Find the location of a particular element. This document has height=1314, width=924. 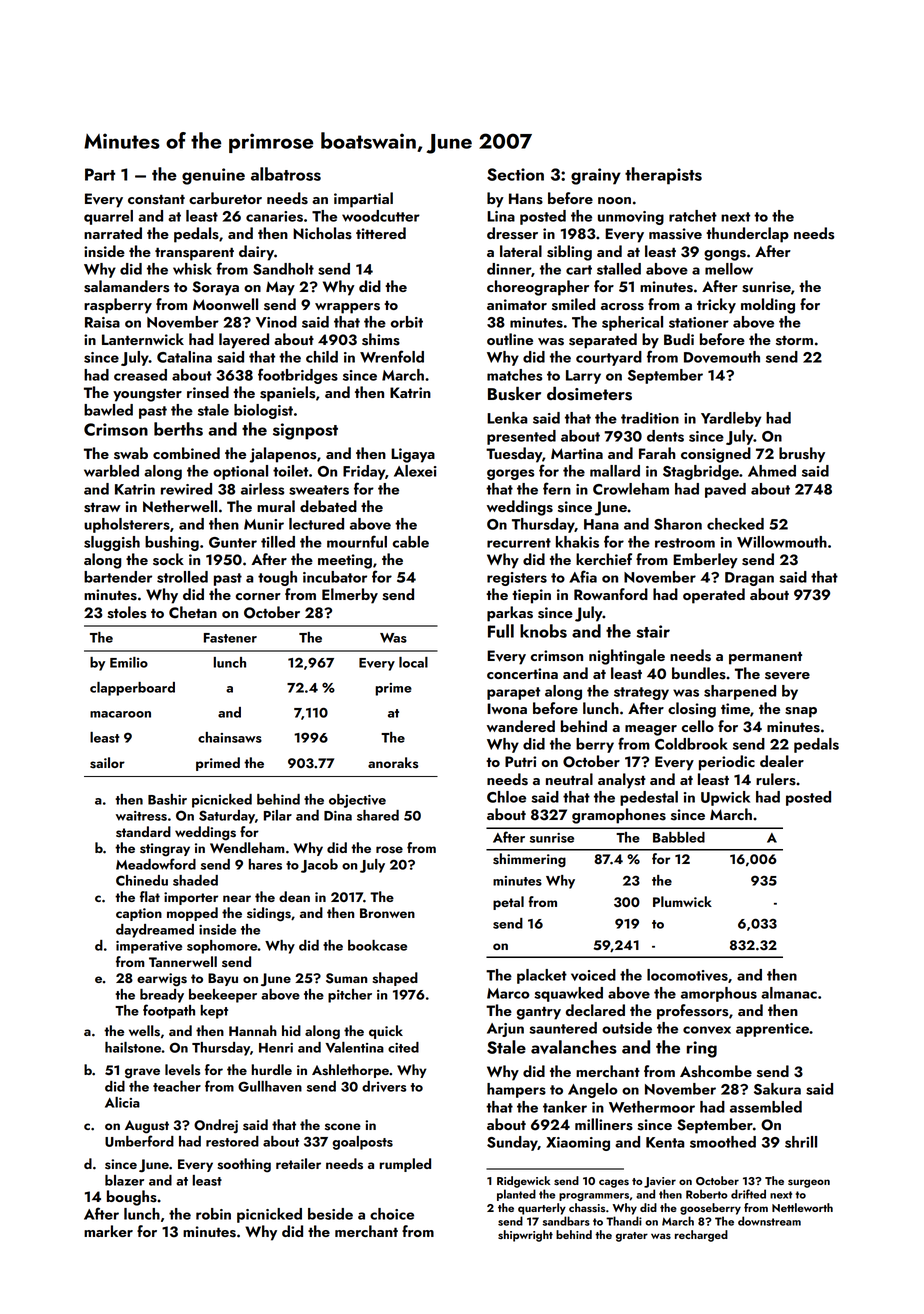

choice is located at coordinates (392, 1214).
